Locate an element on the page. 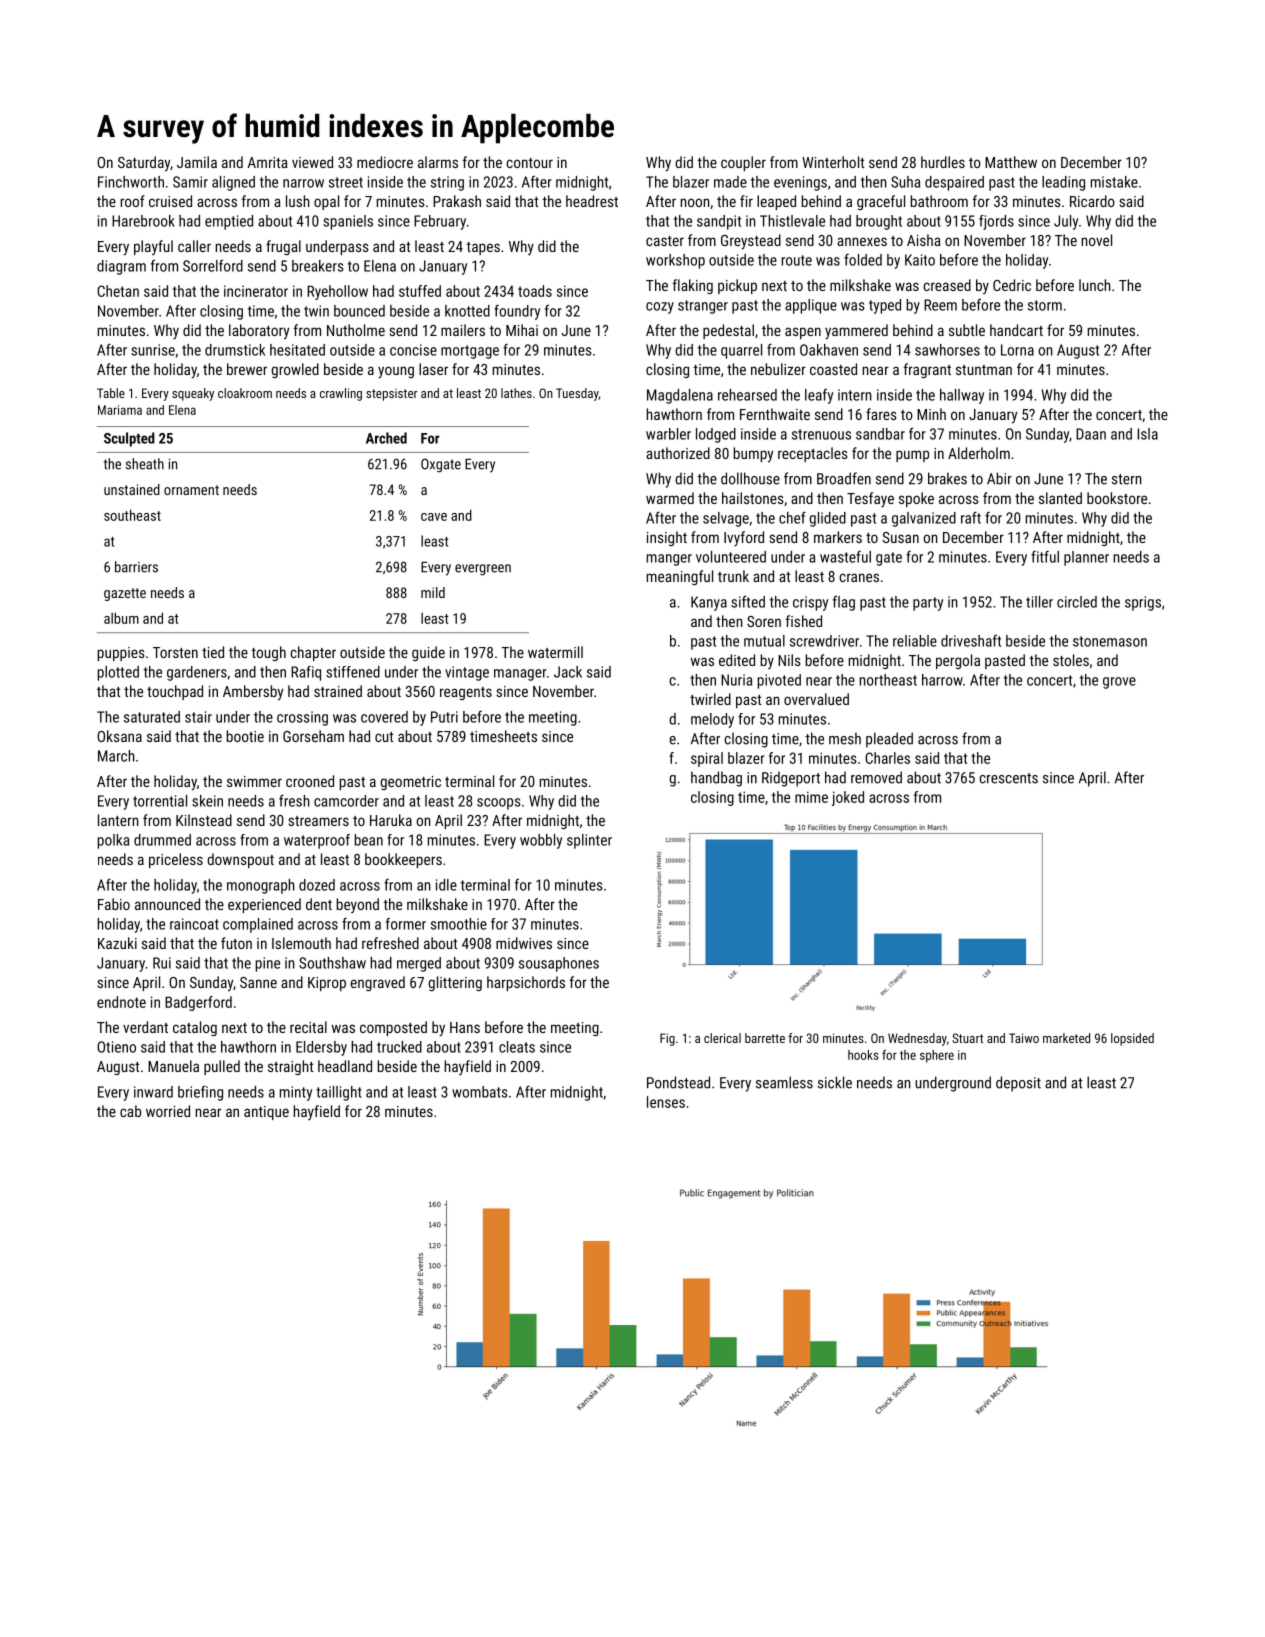 The image size is (1265, 1637). Magdalena is located at coordinates (680, 396).
